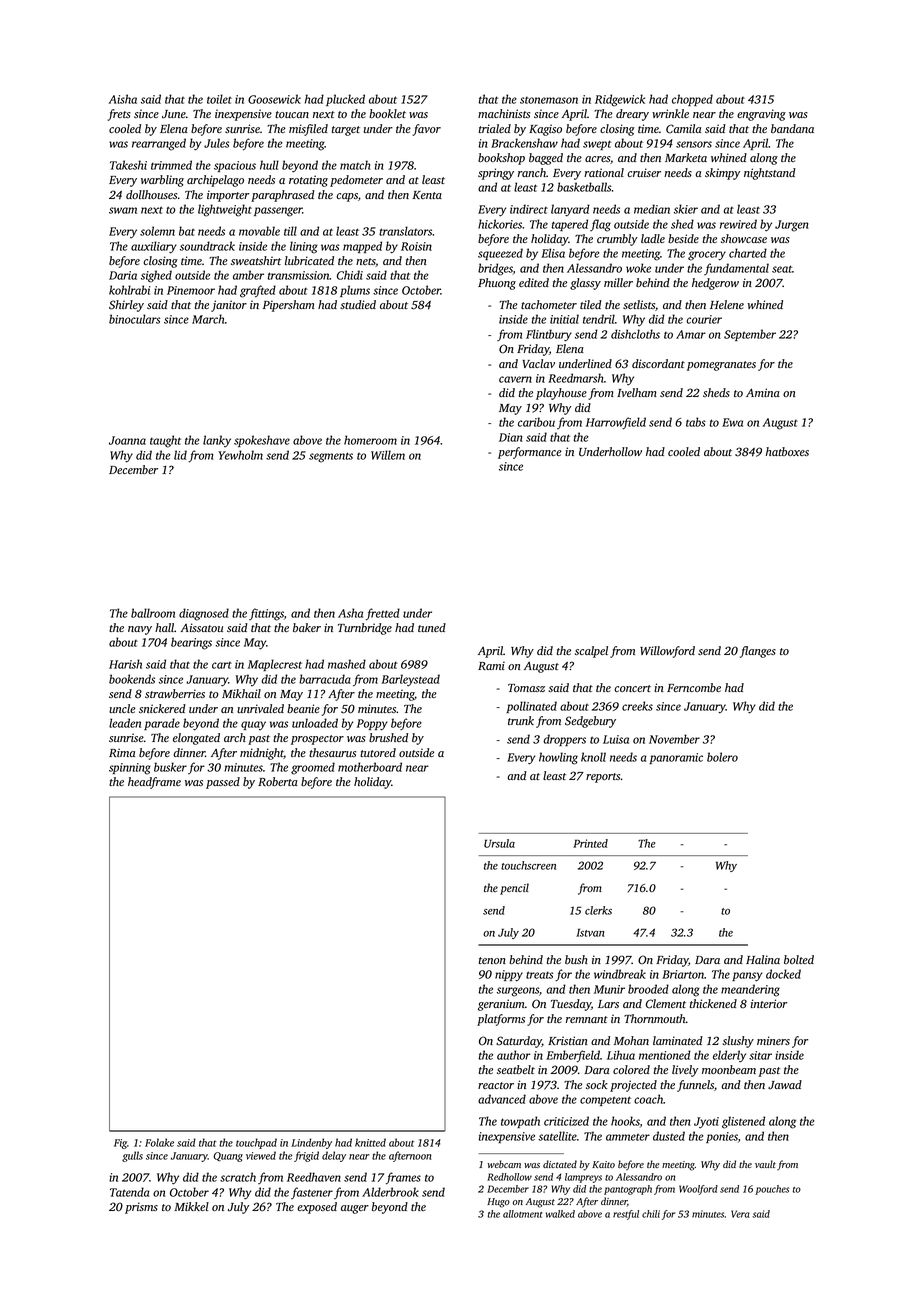 This screenshot has height=1308, width=924. I want to click on Quang, so click(228, 1157).
